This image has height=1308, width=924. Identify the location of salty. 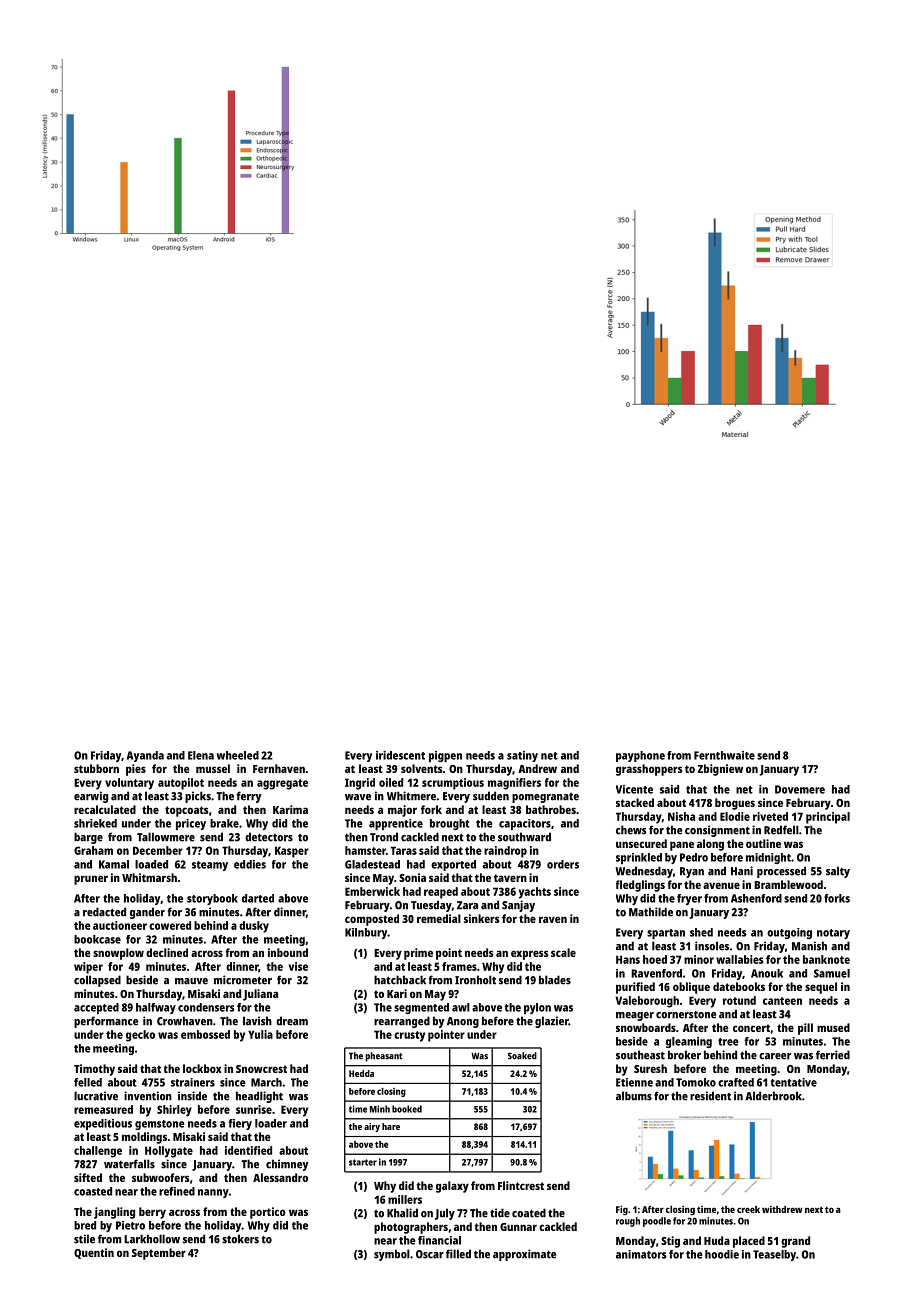
(838, 872).
